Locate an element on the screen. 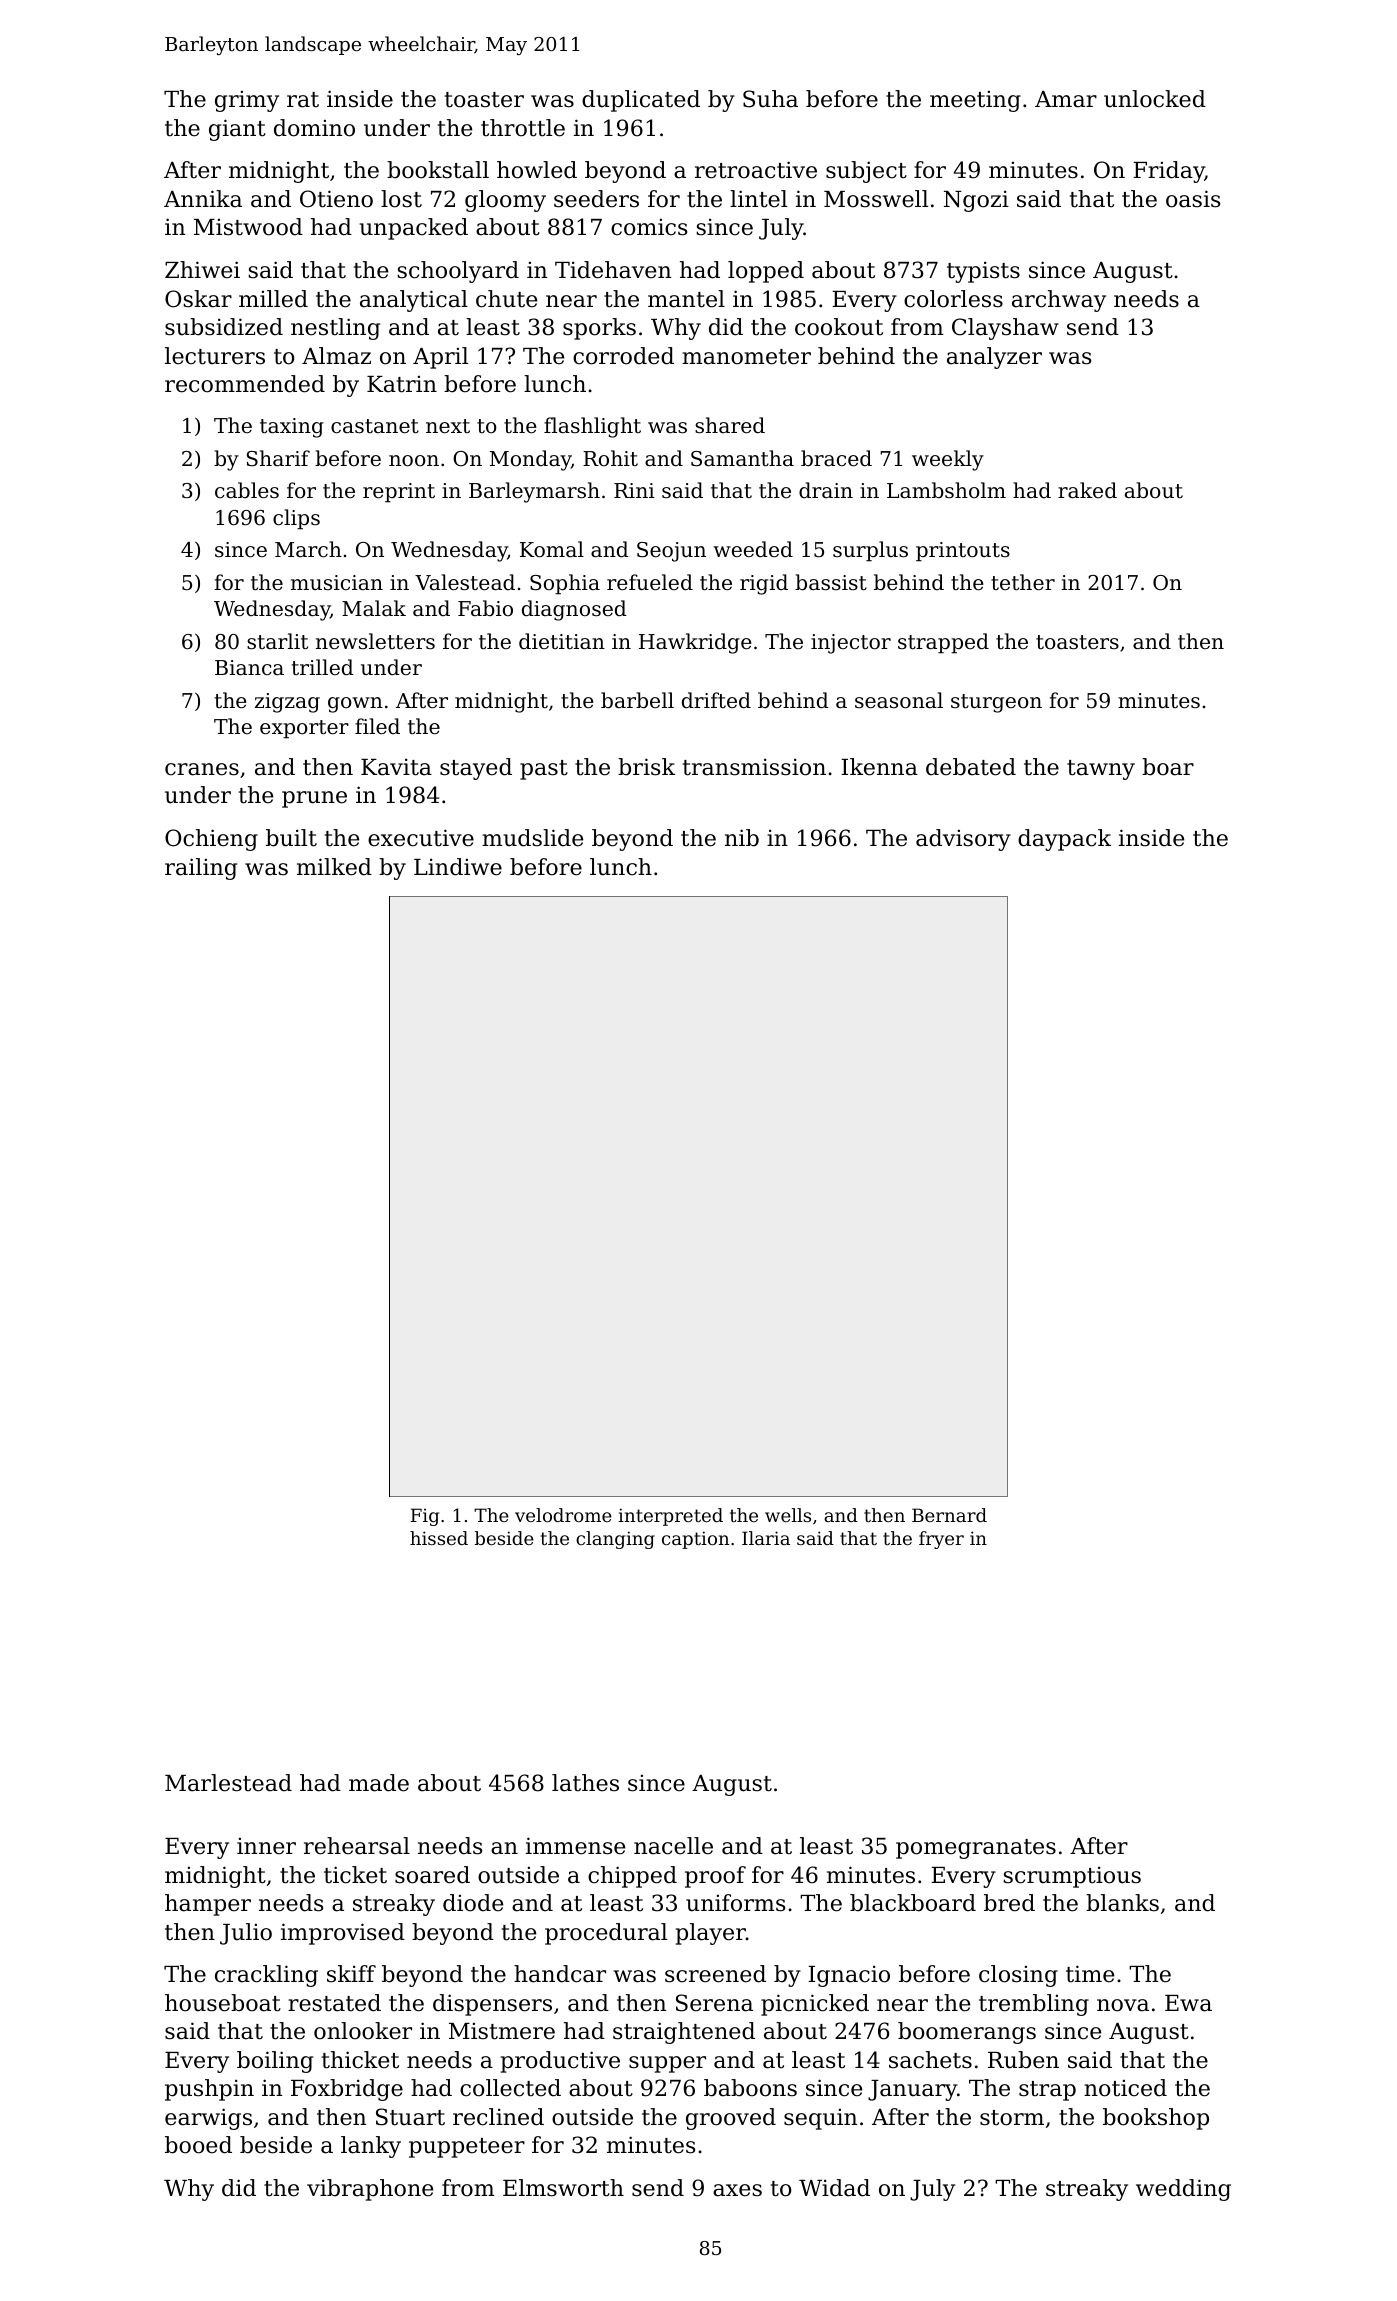 The image size is (1397, 2301). mudslide is located at coordinates (532, 838).
